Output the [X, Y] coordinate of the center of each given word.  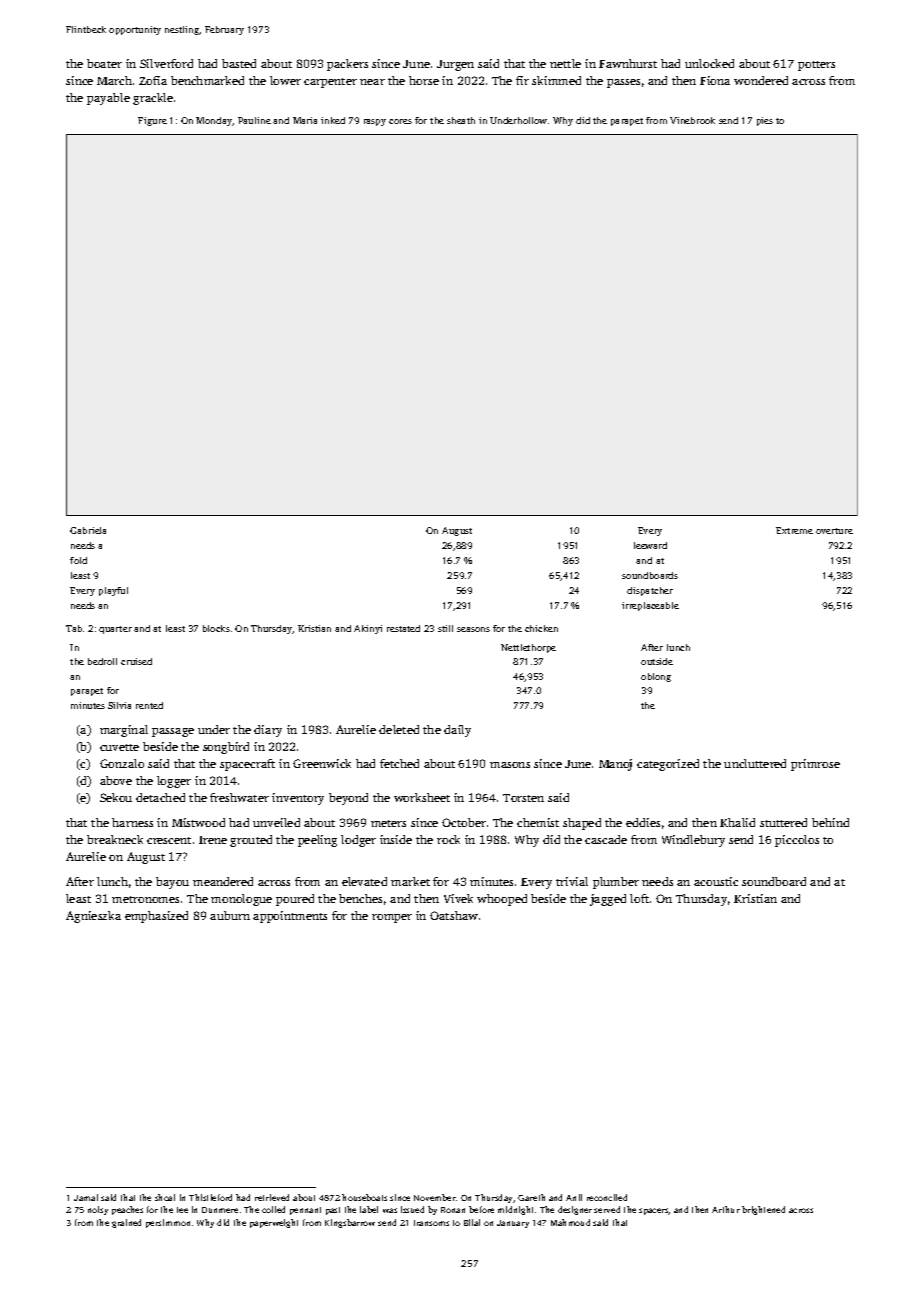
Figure [152, 121]
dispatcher [650, 591]
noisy [98, 1210]
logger [174, 782]
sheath [461, 120]
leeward [650, 545]
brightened [763, 1210]
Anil [574, 1197]
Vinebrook [692, 120]
